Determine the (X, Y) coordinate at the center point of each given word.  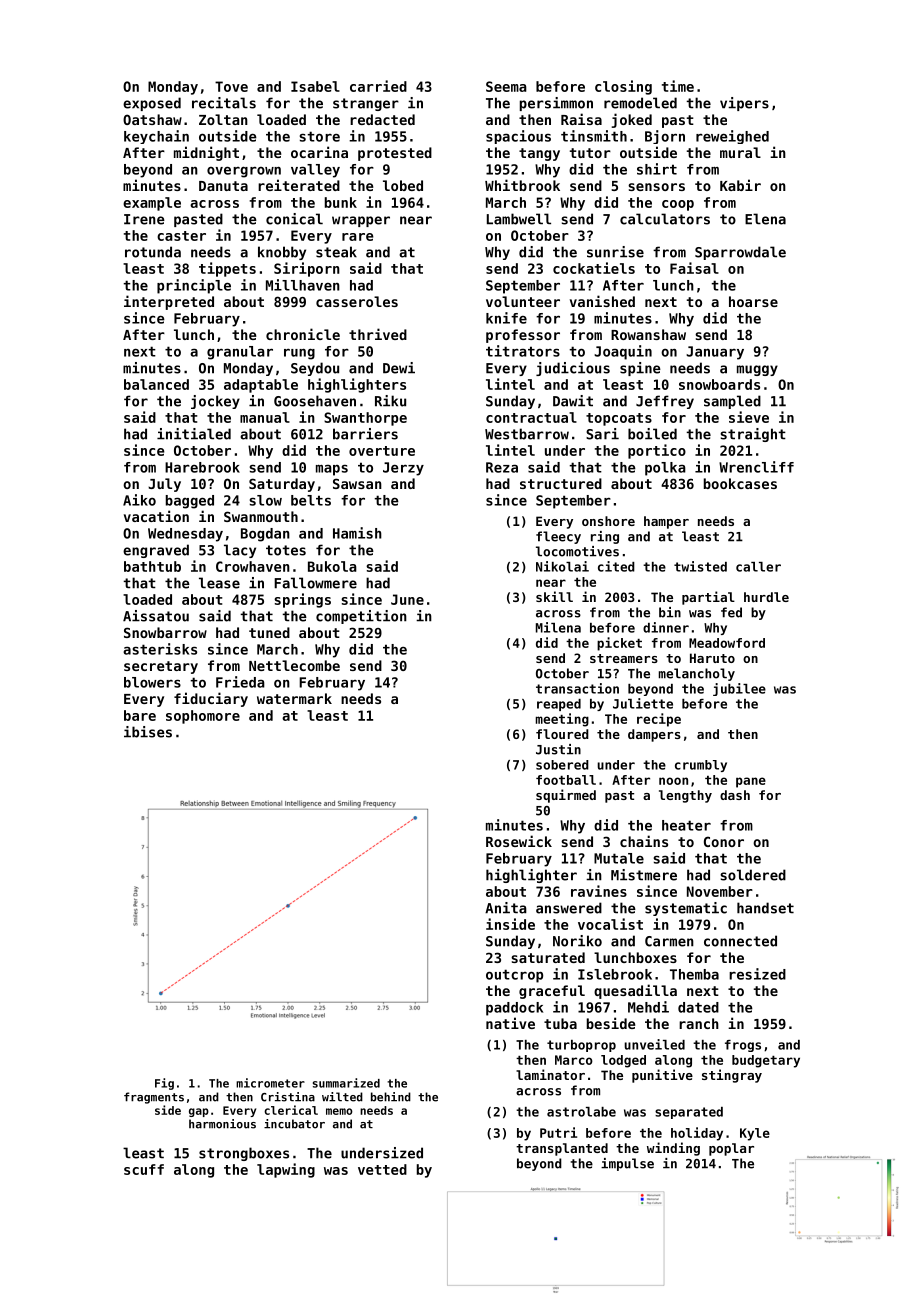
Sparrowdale (740, 253)
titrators (523, 351)
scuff (144, 1169)
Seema (506, 86)
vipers (744, 104)
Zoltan (223, 119)
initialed (194, 434)
